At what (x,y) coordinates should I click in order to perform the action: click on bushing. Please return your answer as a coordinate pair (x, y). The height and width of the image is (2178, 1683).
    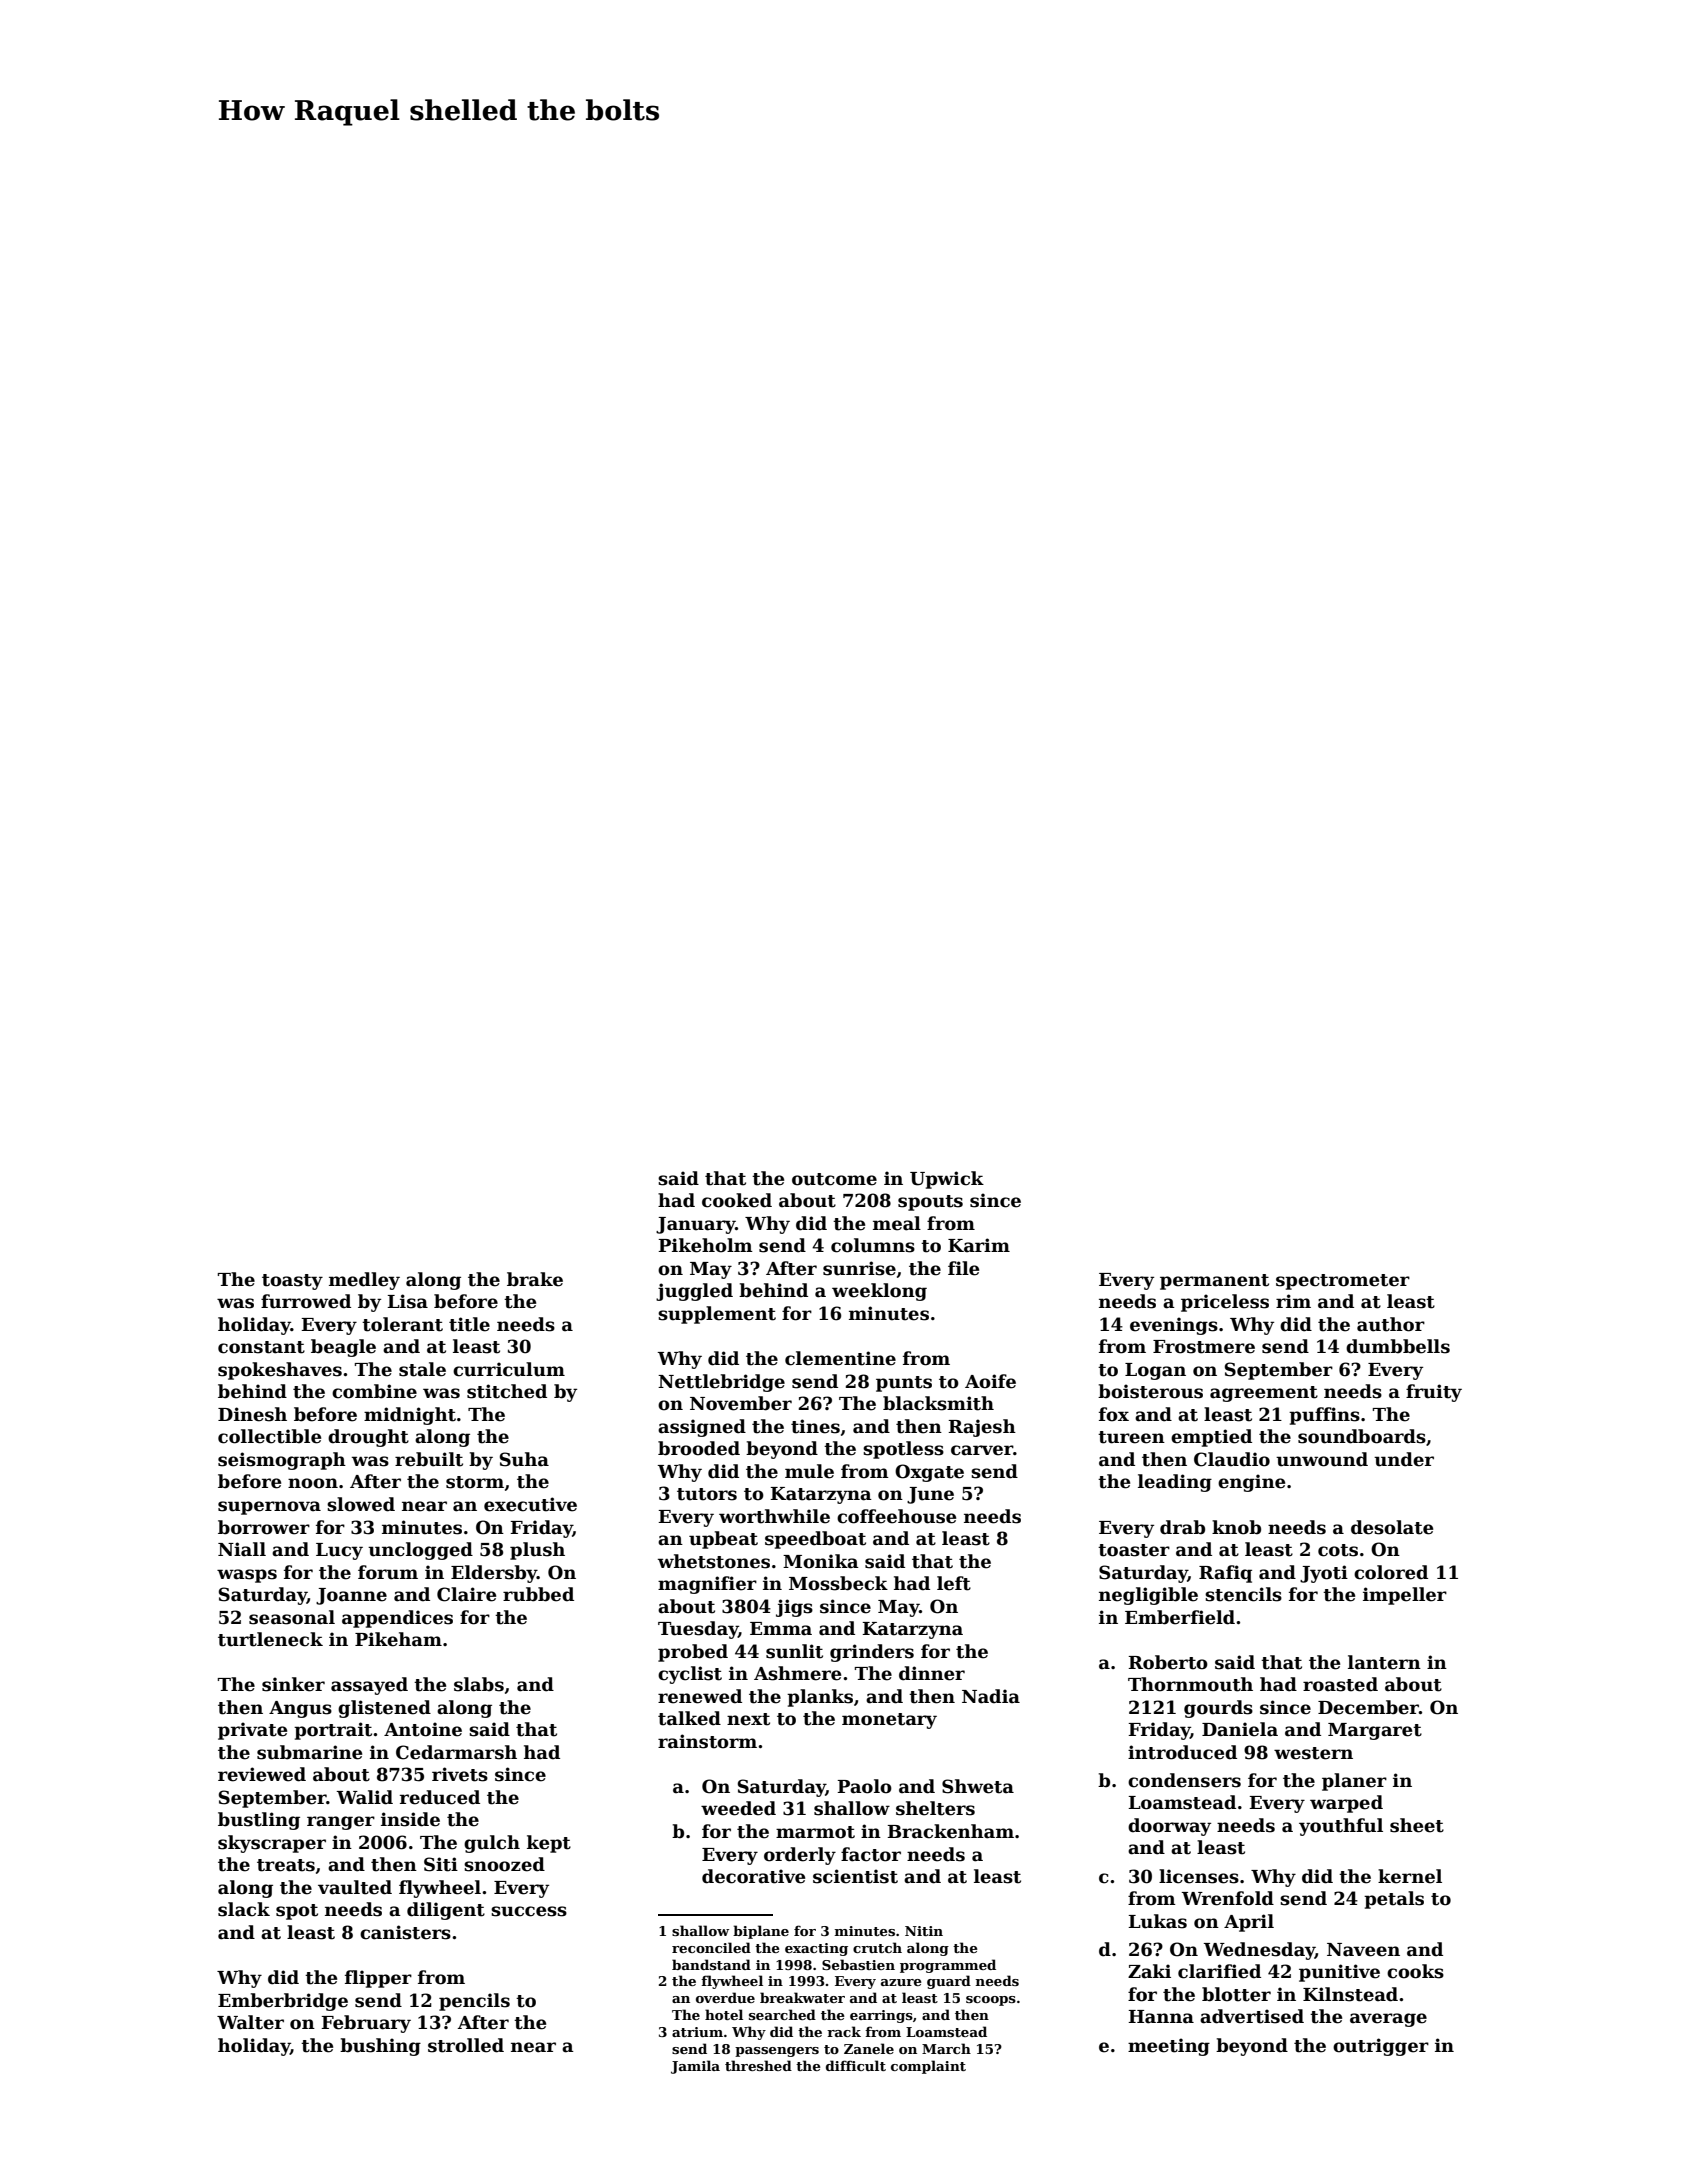
    Looking at the image, I should click on (380, 2047).
